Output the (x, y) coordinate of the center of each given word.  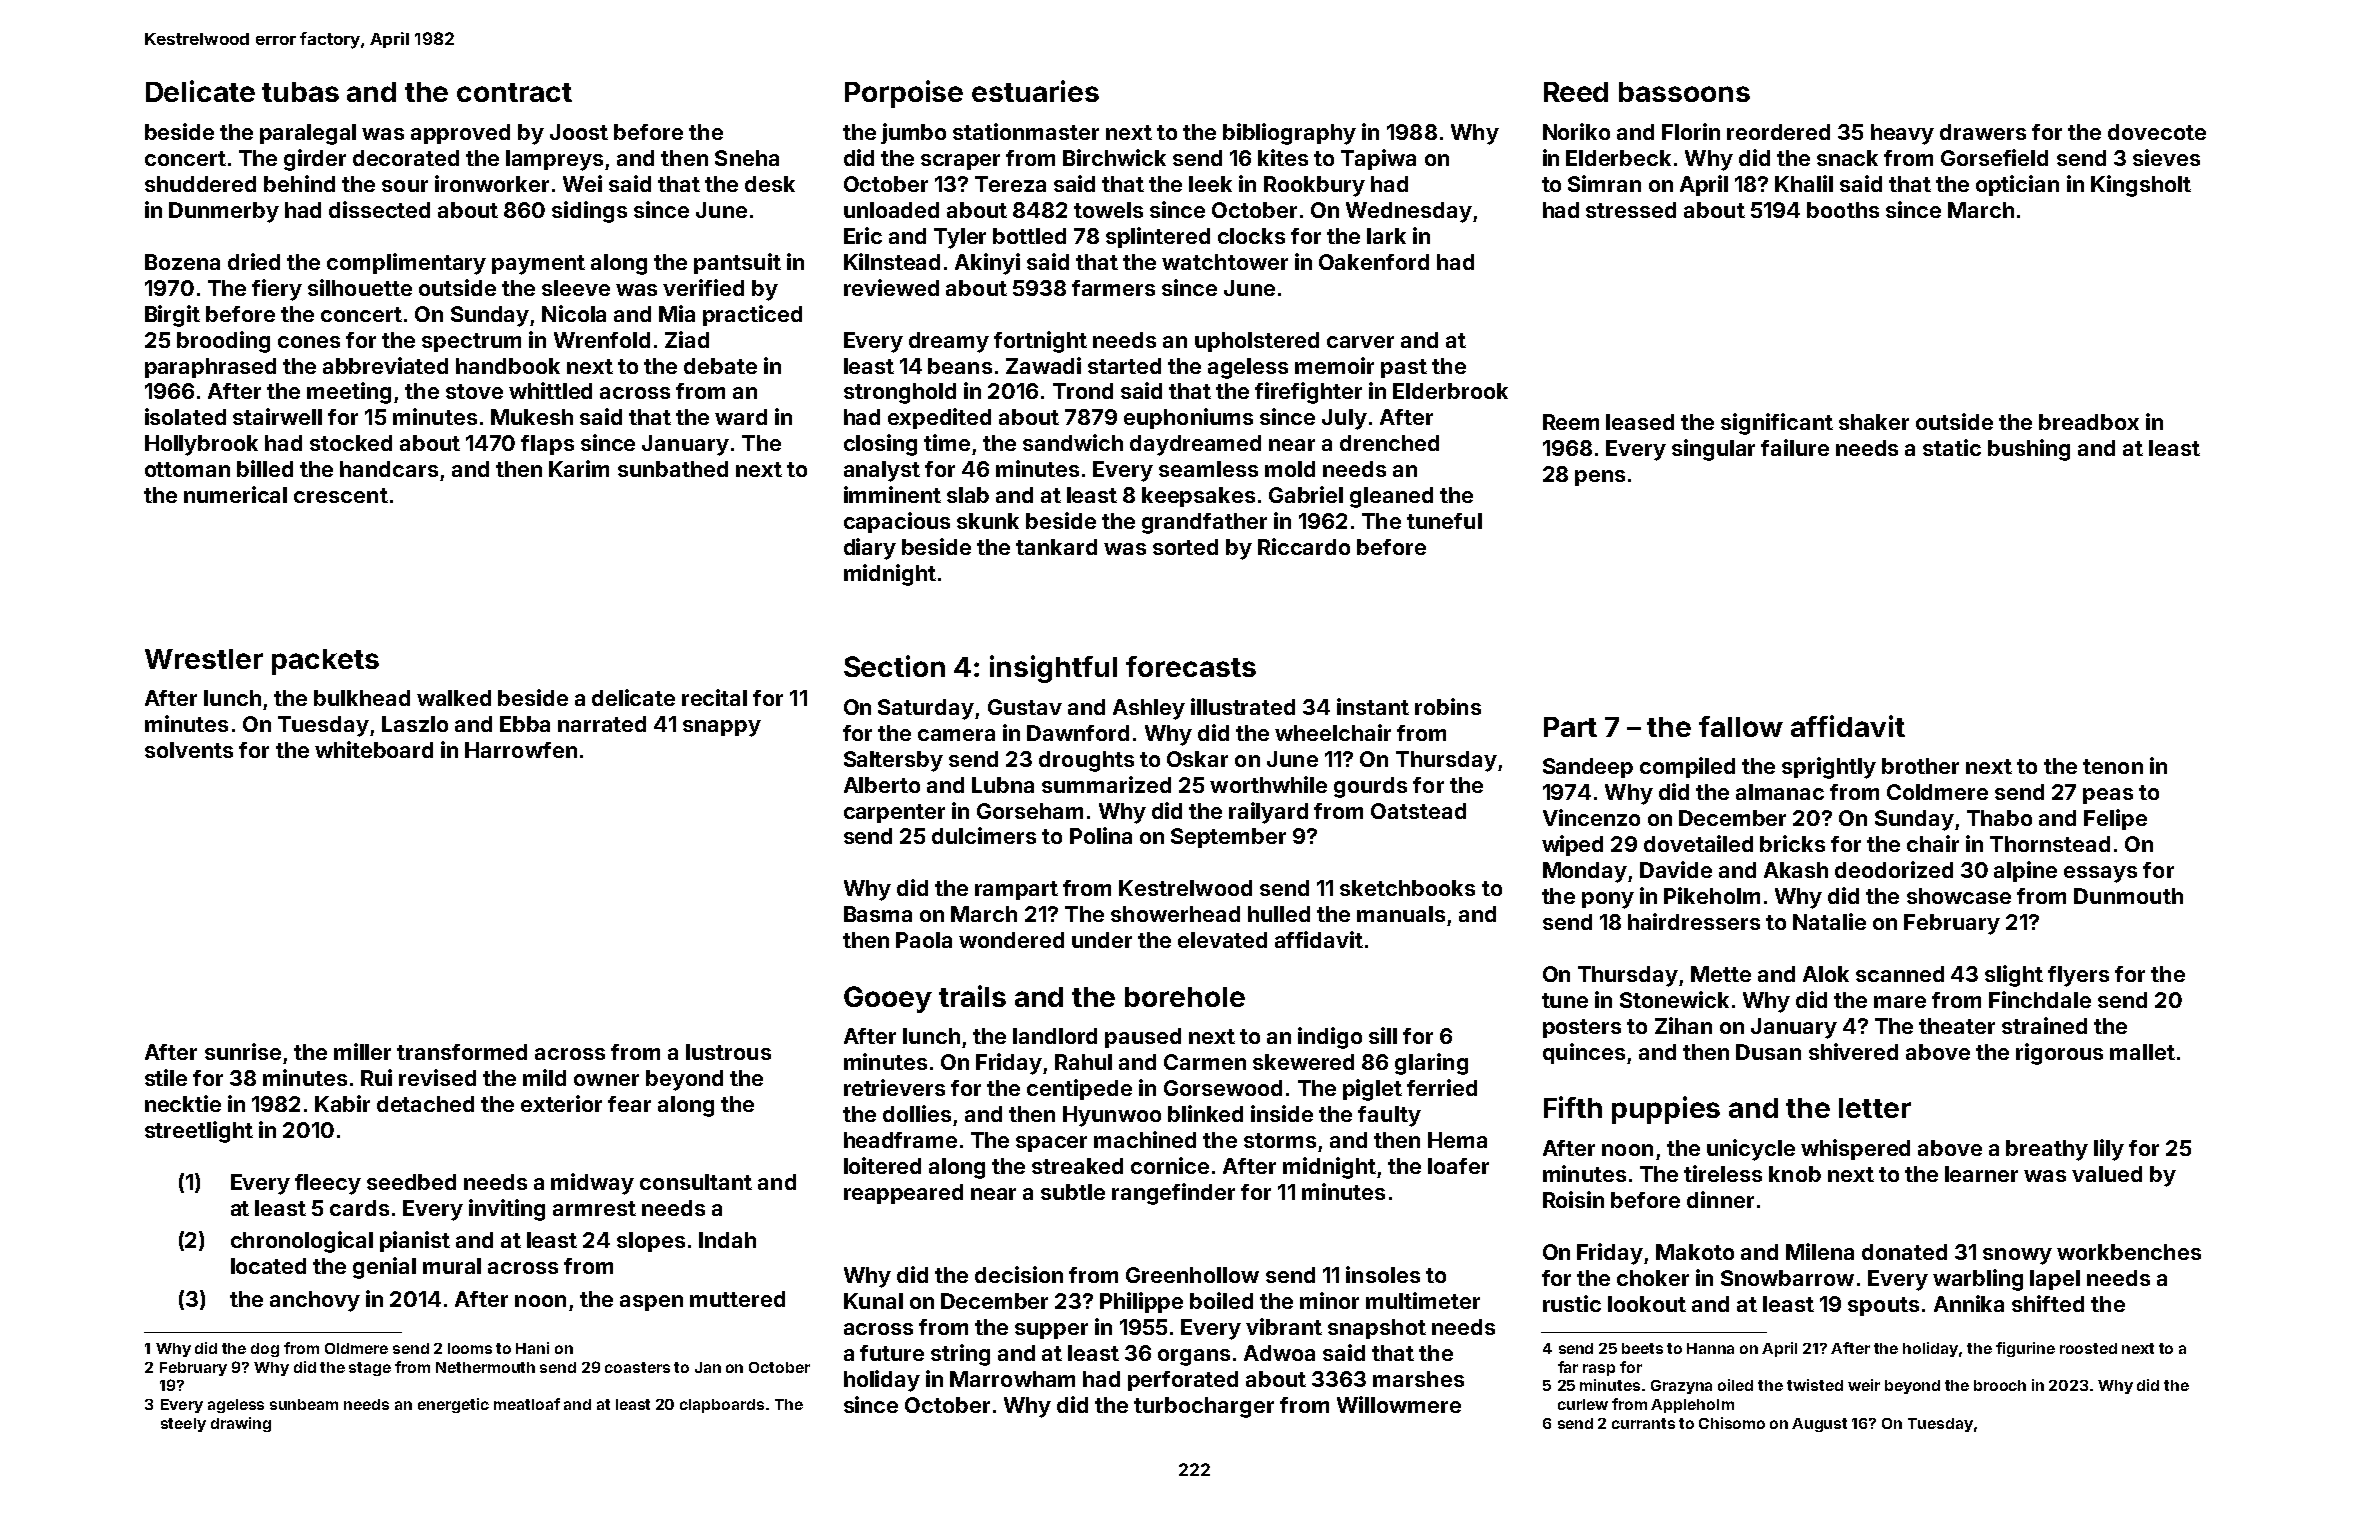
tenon (2113, 766)
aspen (651, 1303)
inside (1282, 1113)
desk (770, 184)
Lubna (1003, 785)
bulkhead (362, 698)
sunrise (243, 1051)
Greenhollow (1192, 1275)
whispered (1855, 1149)
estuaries (1035, 91)
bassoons (1684, 92)
